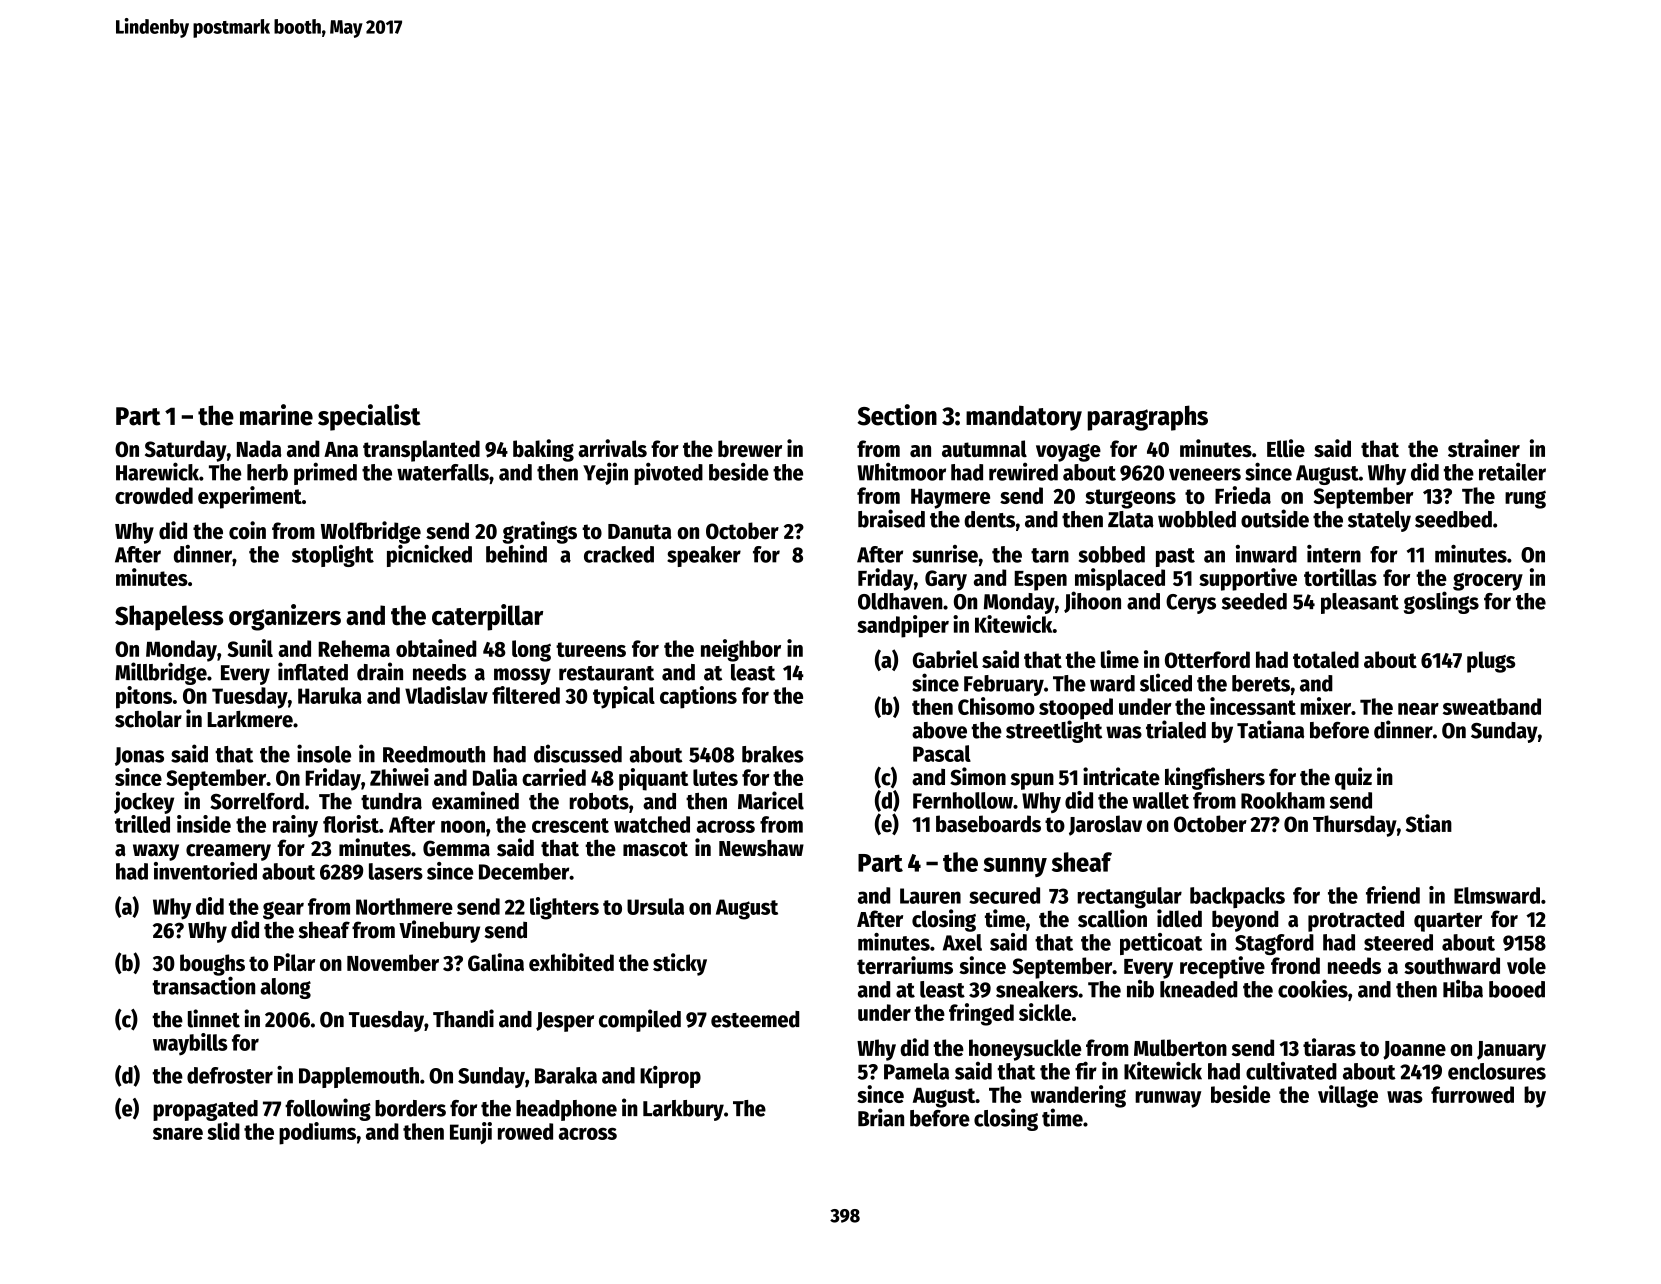 This document has width=1661, height=1284. Describe the element at coordinates (750, 448) in the document. I see `brewer` at that location.
